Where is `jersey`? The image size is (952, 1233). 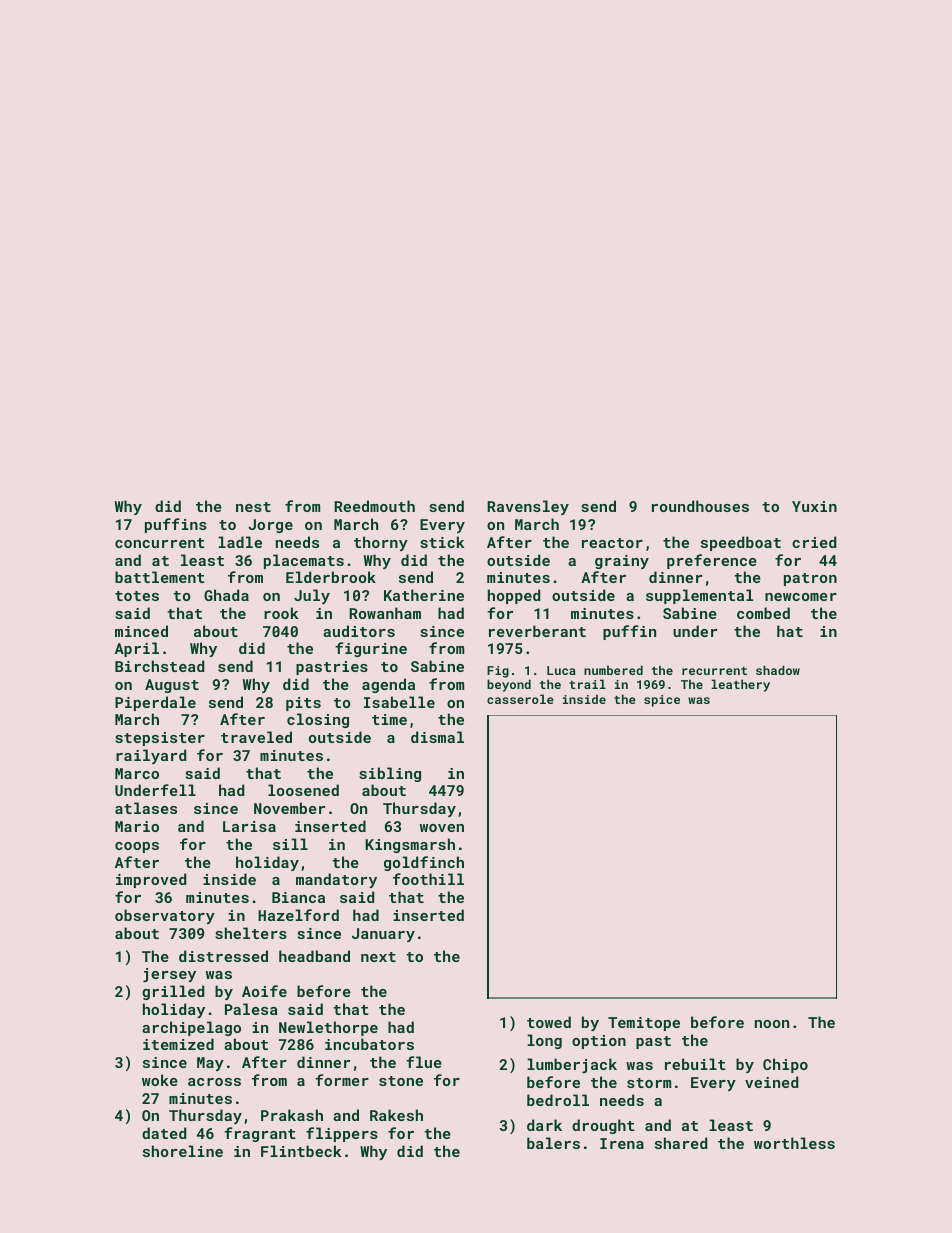 jersey is located at coordinates (169, 975).
